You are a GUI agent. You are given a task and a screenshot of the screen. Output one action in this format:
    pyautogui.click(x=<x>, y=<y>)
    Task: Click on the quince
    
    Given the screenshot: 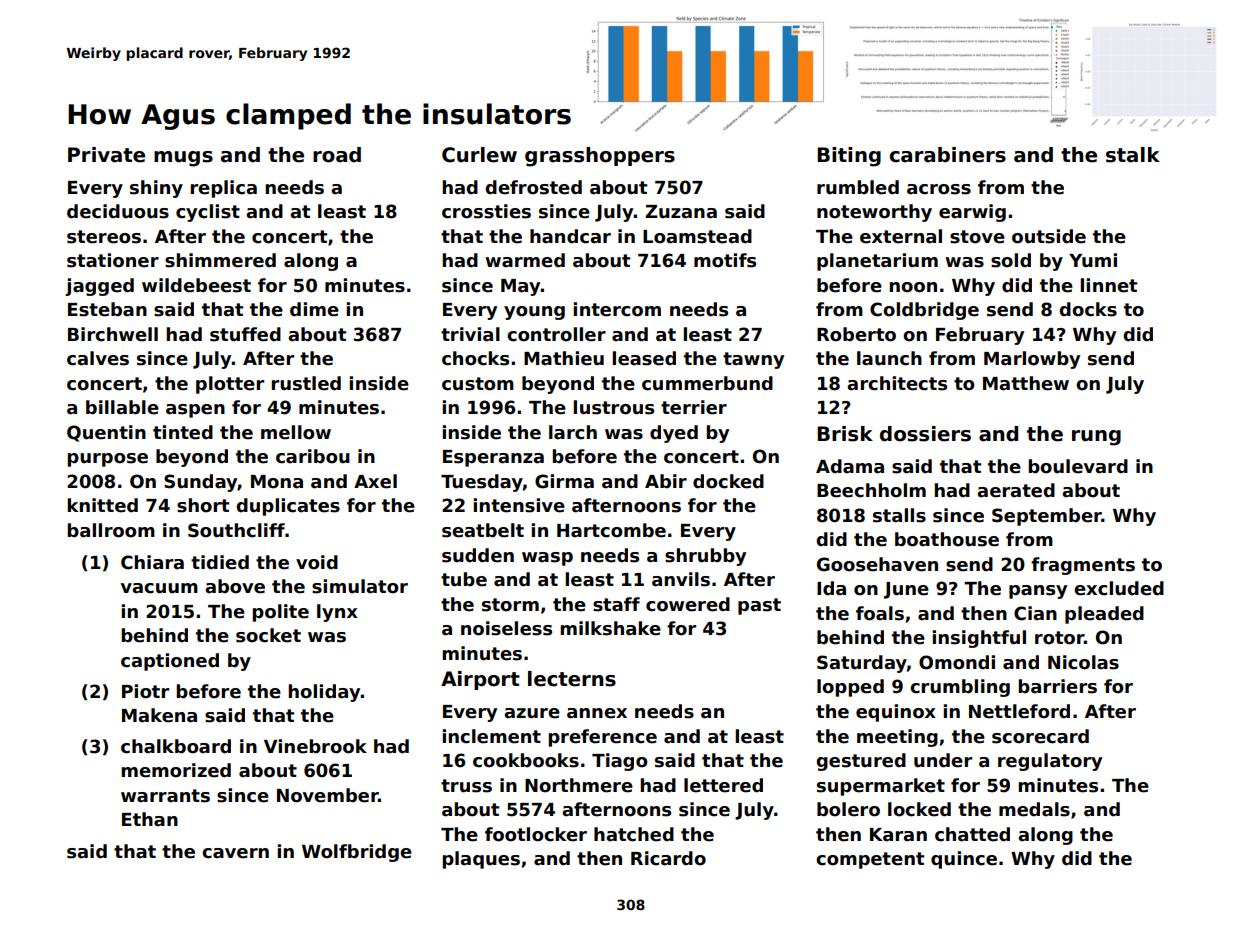 What is the action you would take?
    pyautogui.click(x=964, y=860)
